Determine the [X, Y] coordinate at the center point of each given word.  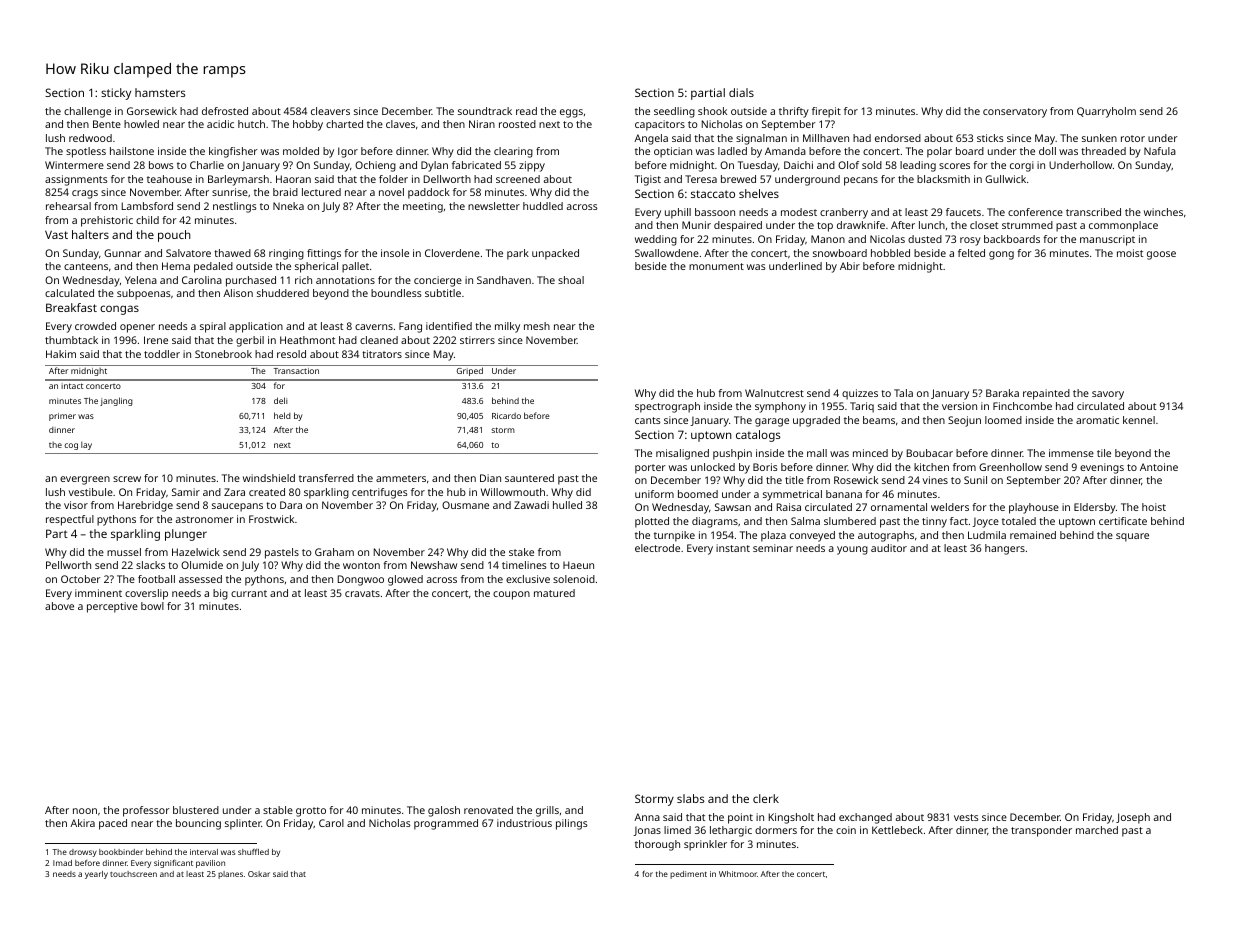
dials [741, 92]
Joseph [1133, 818]
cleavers [330, 111]
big [220, 594]
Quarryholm [1106, 112]
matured [554, 593]
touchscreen [133, 874]
